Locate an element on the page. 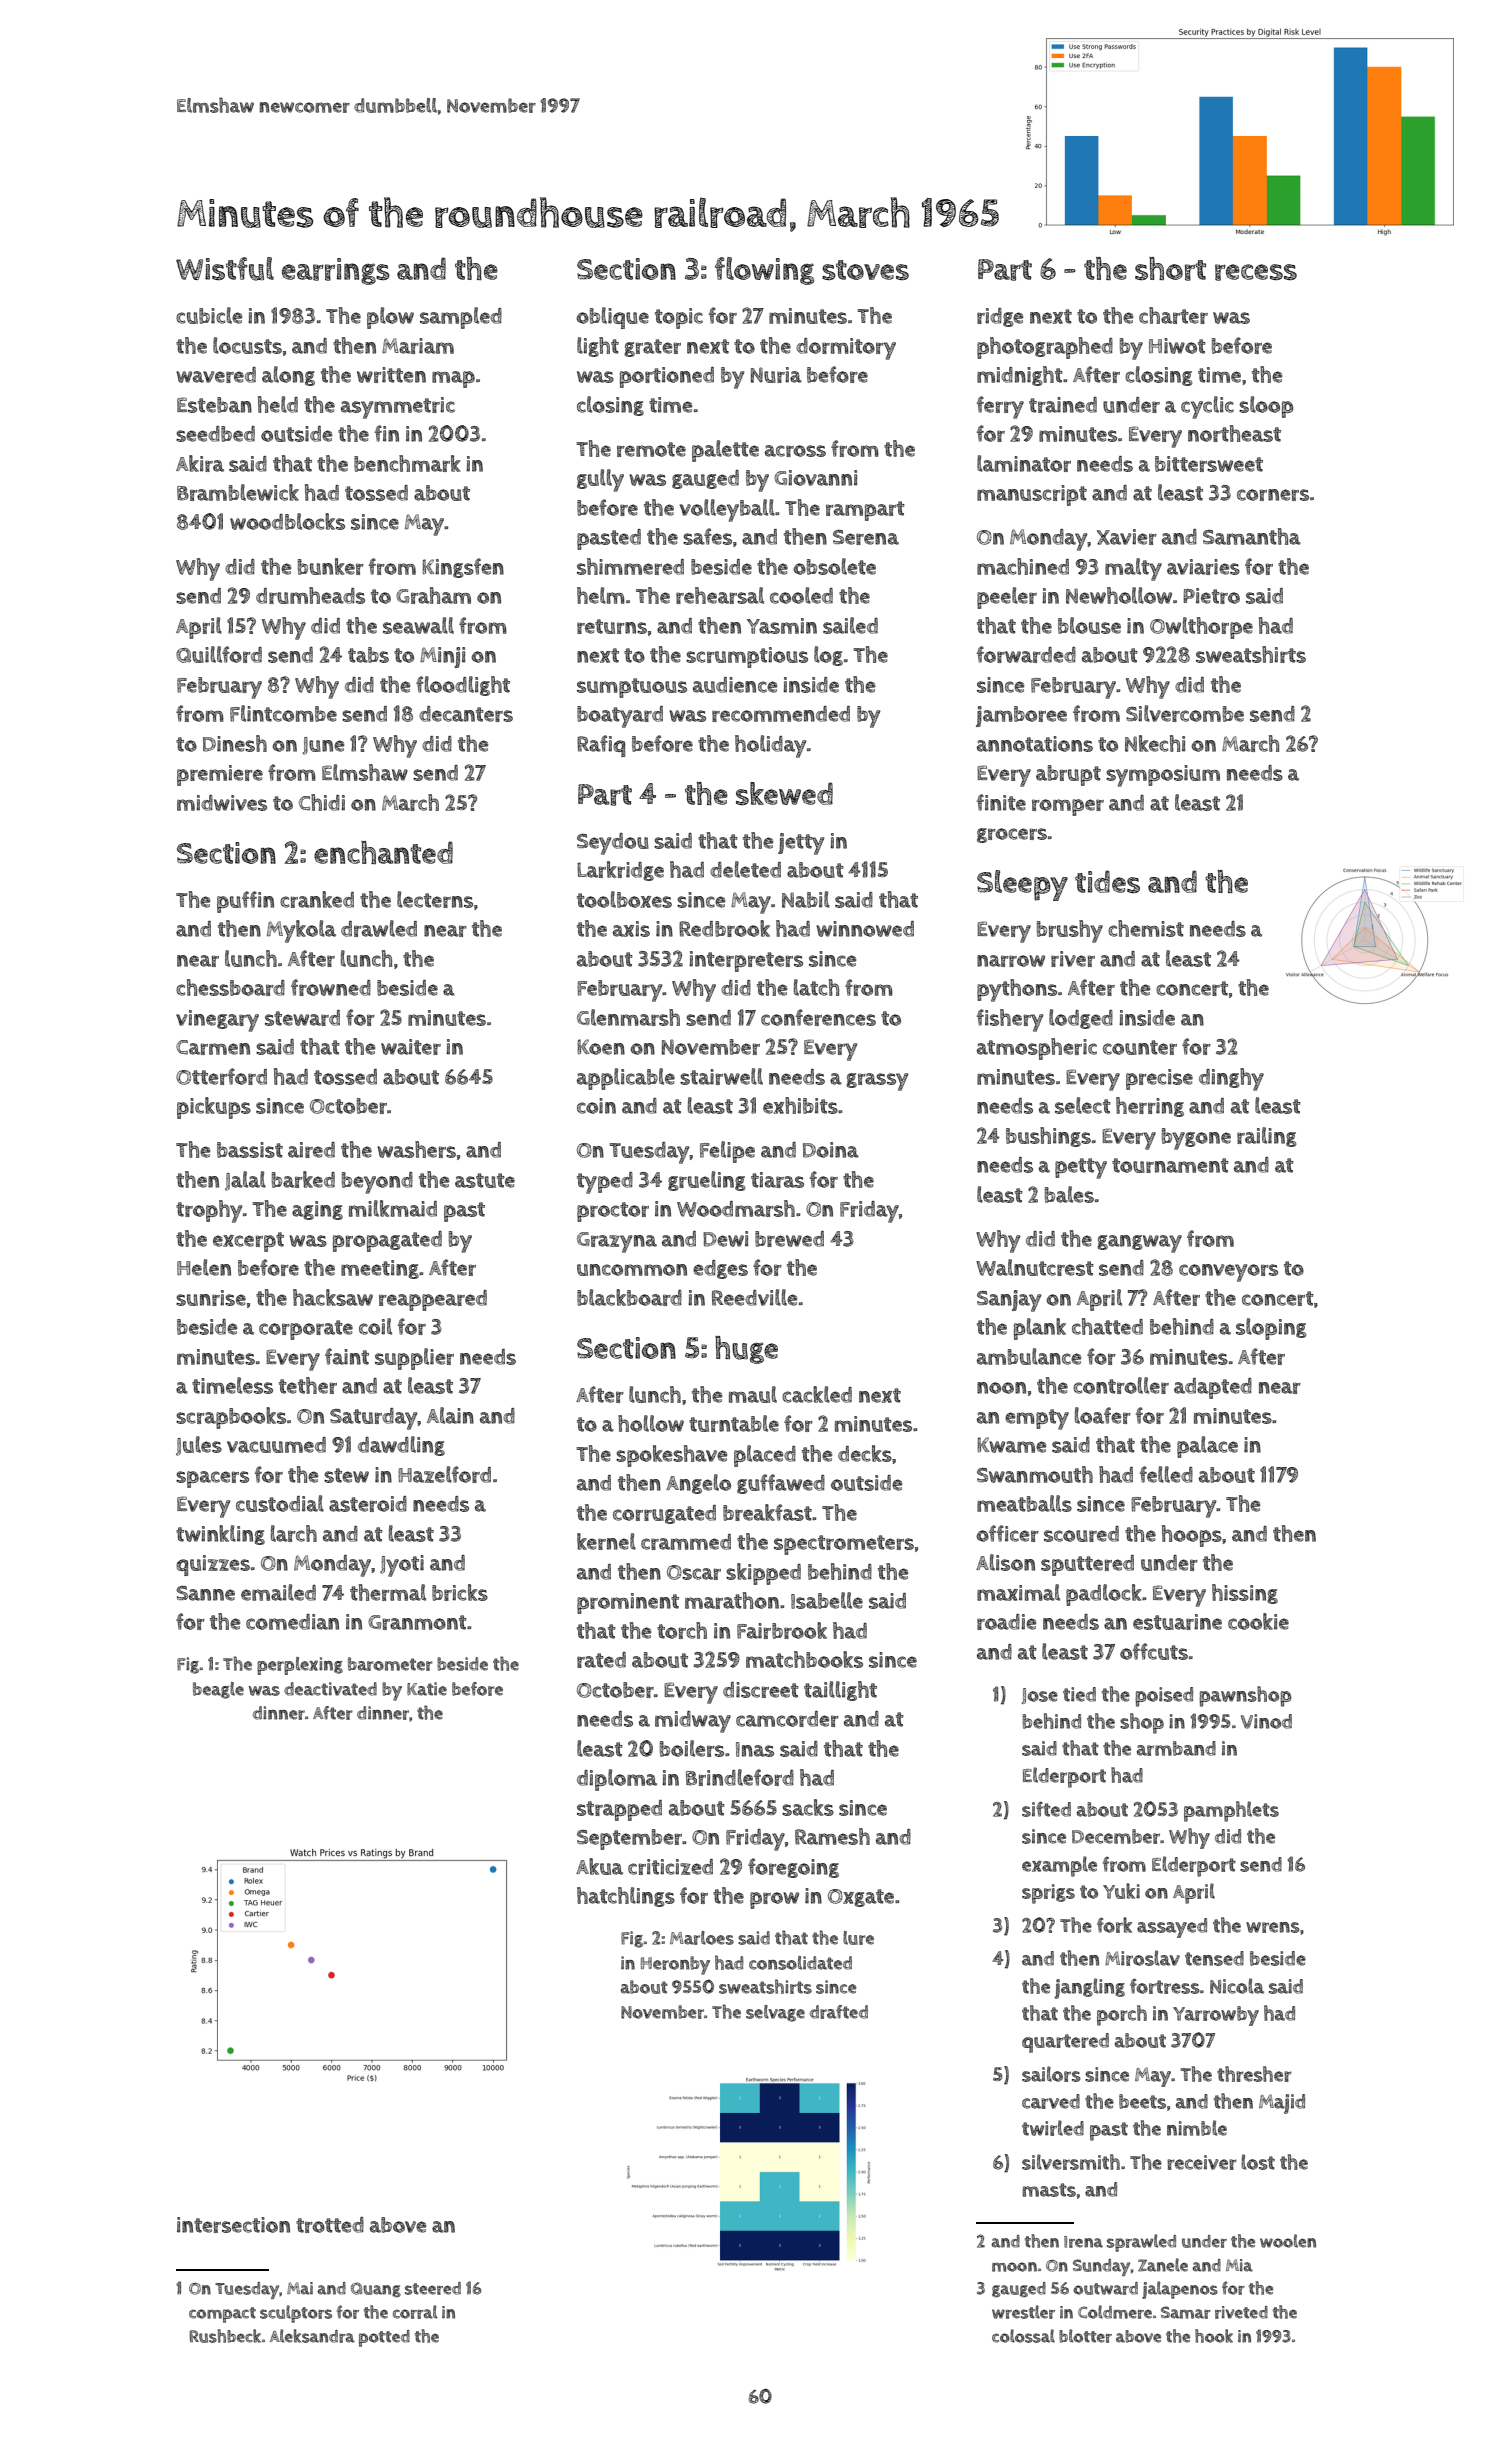 The height and width of the image is (2464, 1496). spokeshave is located at coordinates (671, 1456).
